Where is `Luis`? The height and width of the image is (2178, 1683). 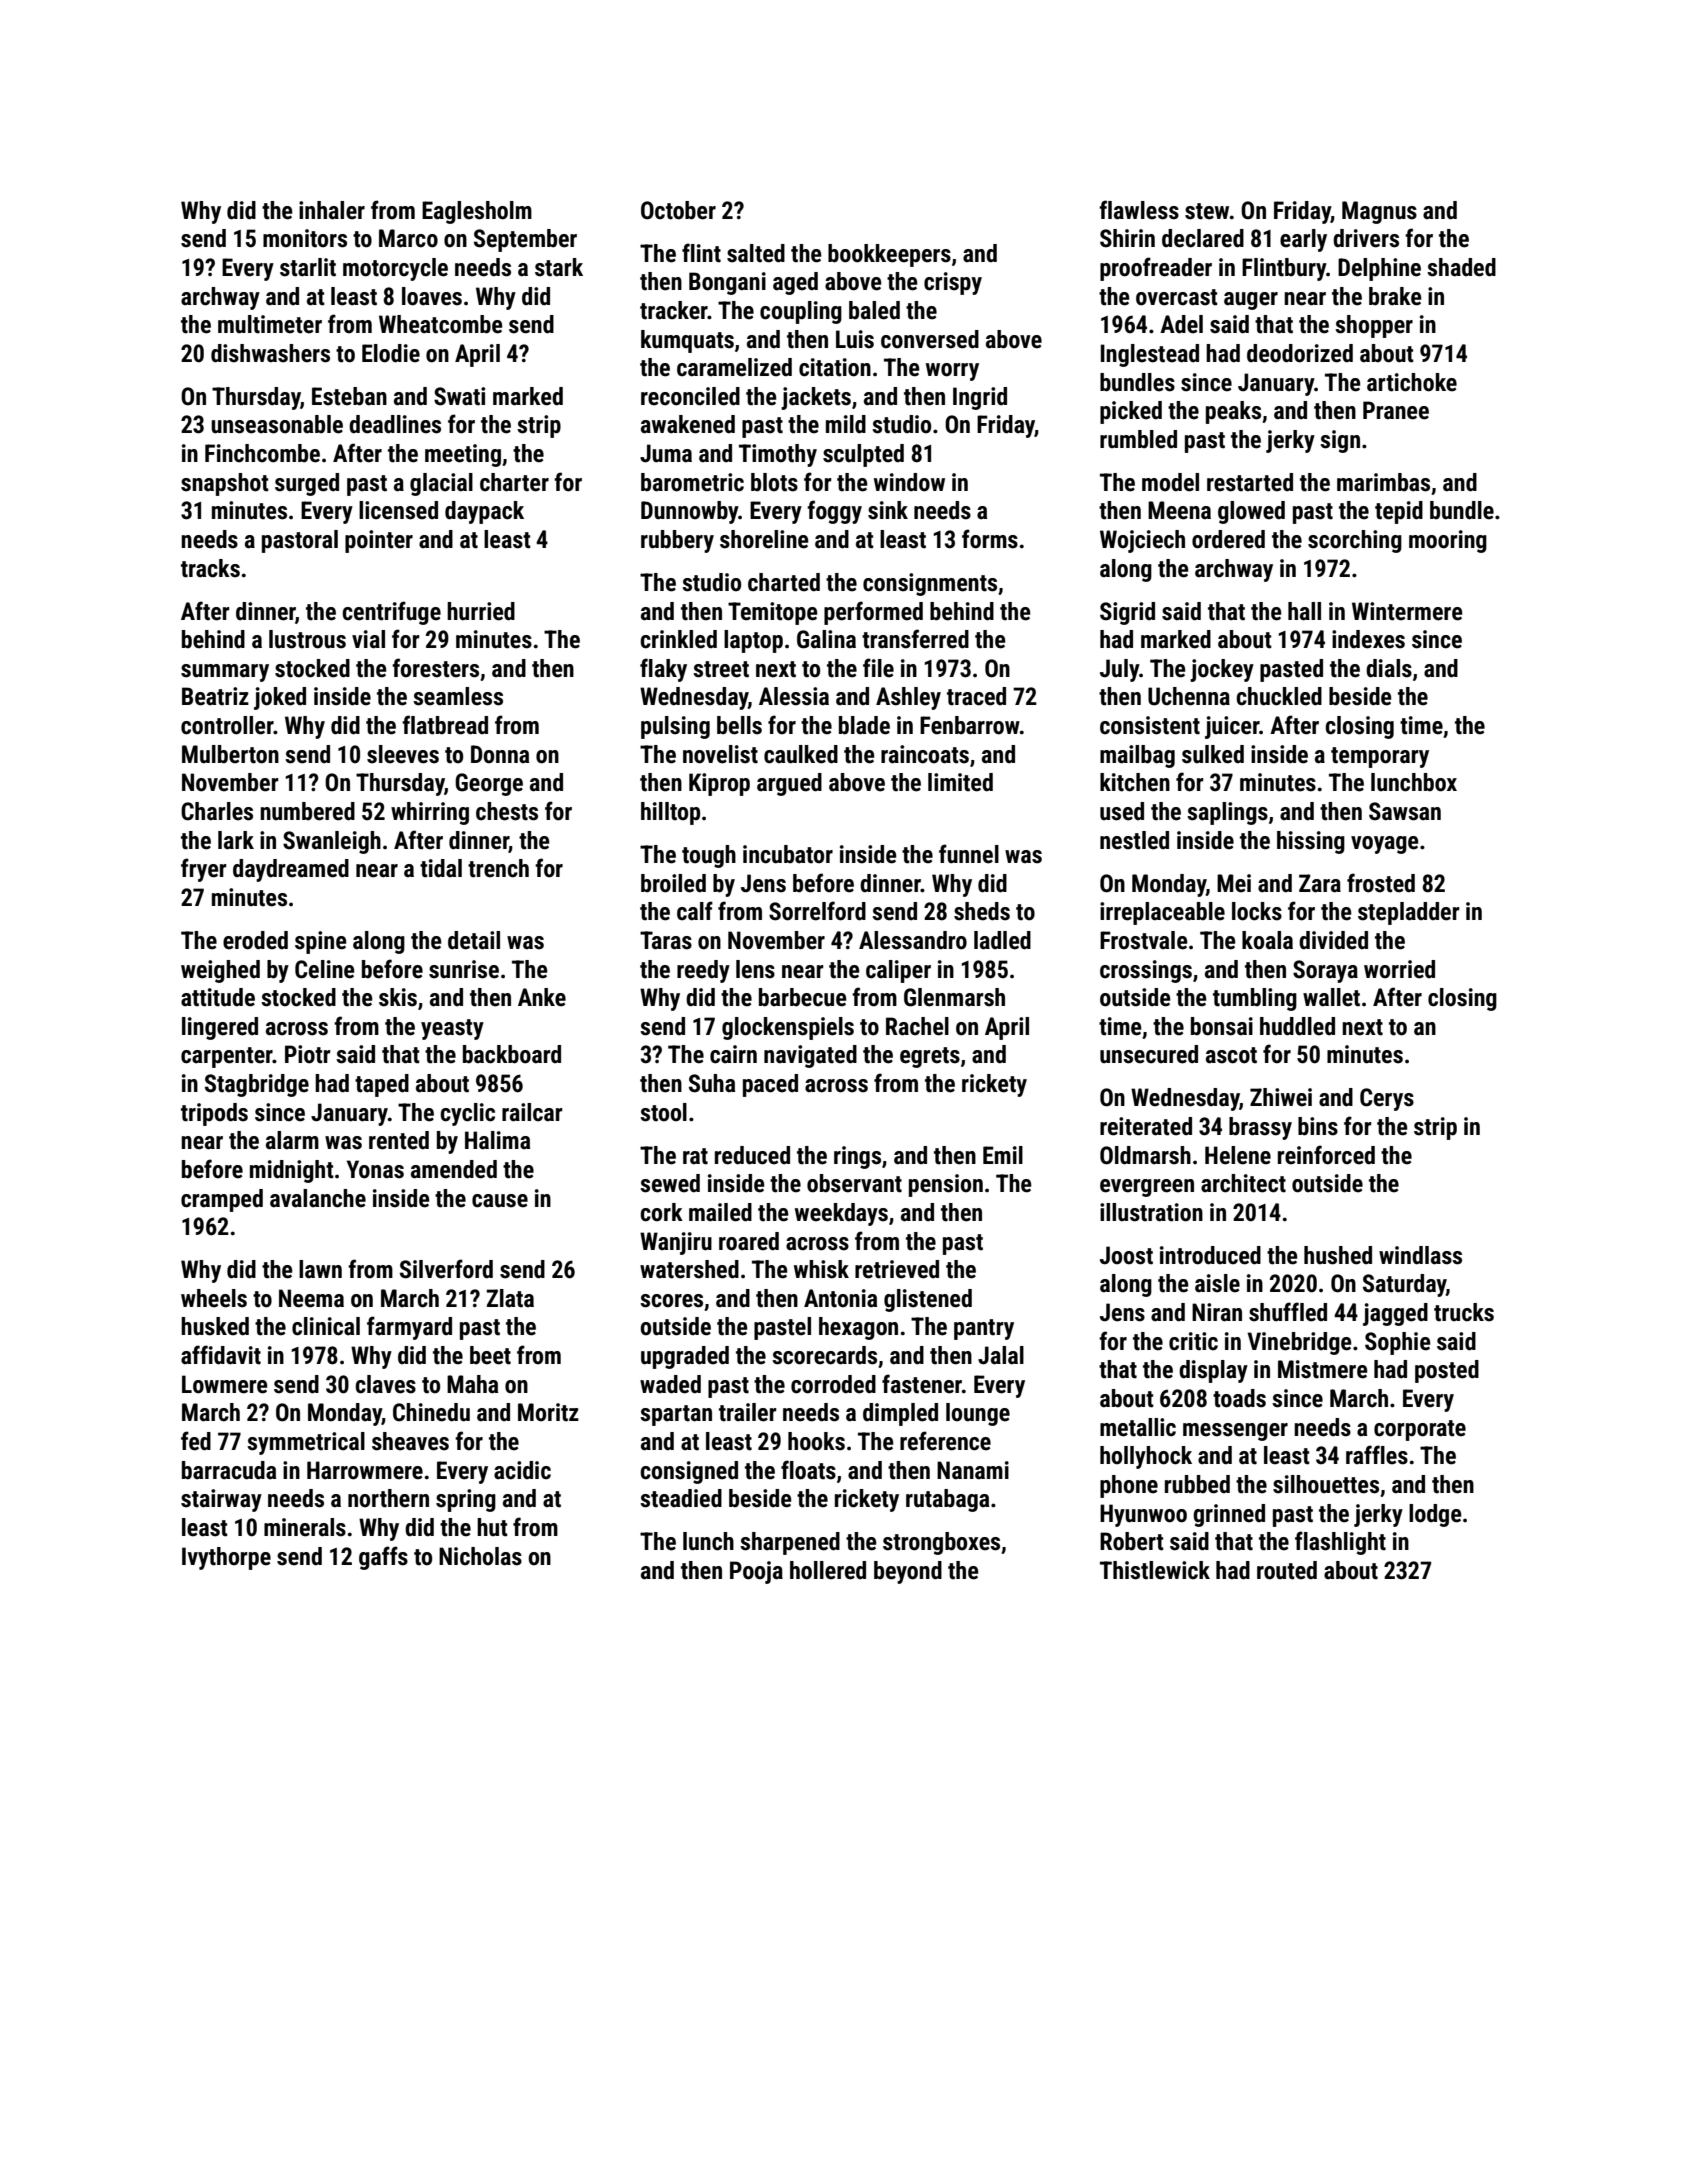 Luis is located at coordinates (855, 339).
